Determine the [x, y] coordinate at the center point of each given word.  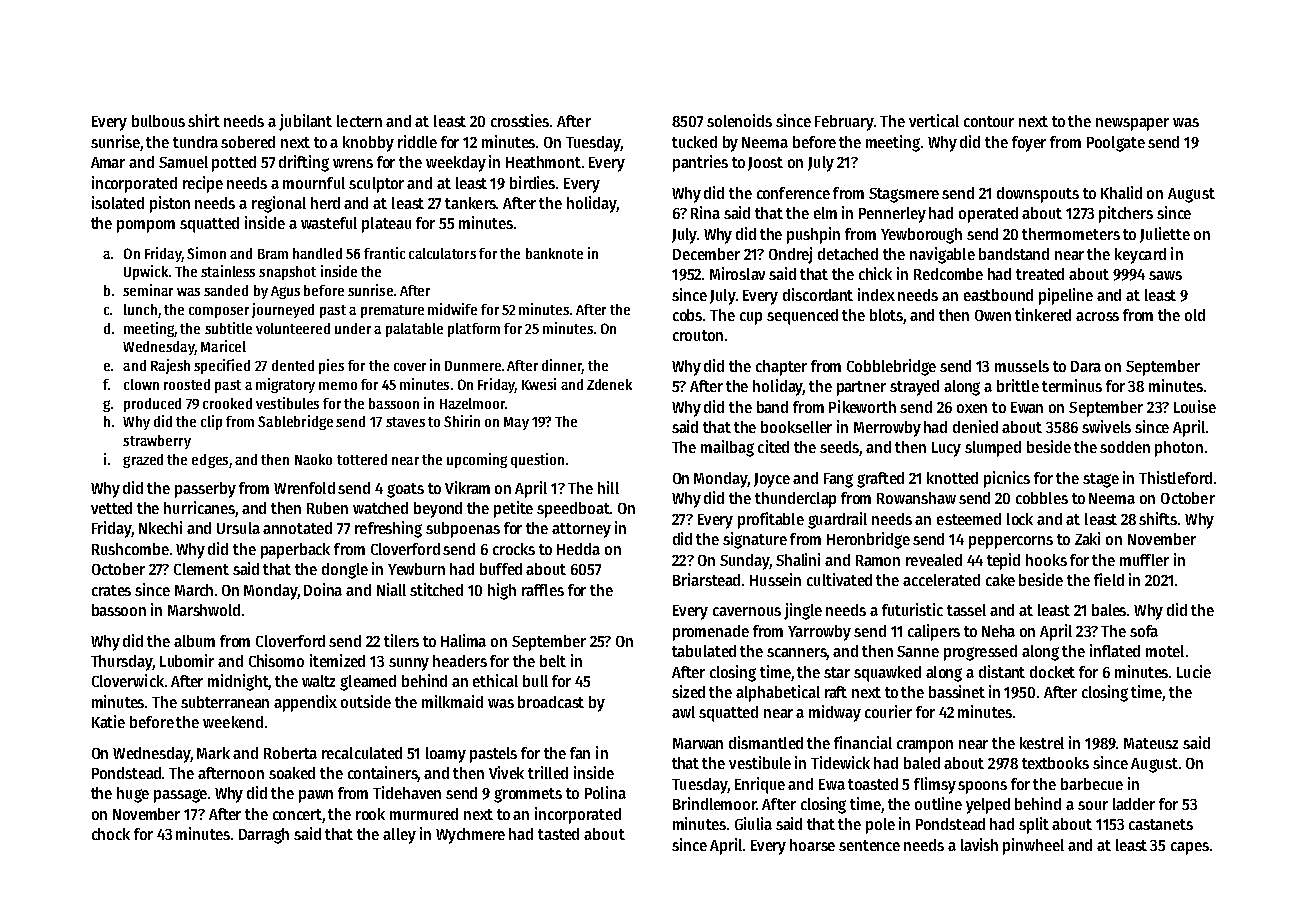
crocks [514, 549]
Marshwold [204, 610]
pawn [316, 796]
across [1097, 316]
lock [1020, 519]
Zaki [1087, 538]
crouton [698, 335]
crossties [520, 120]
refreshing [388, 529]
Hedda [578, 549]
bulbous [158, 121]
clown [141, 384]
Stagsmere [904, 195]
